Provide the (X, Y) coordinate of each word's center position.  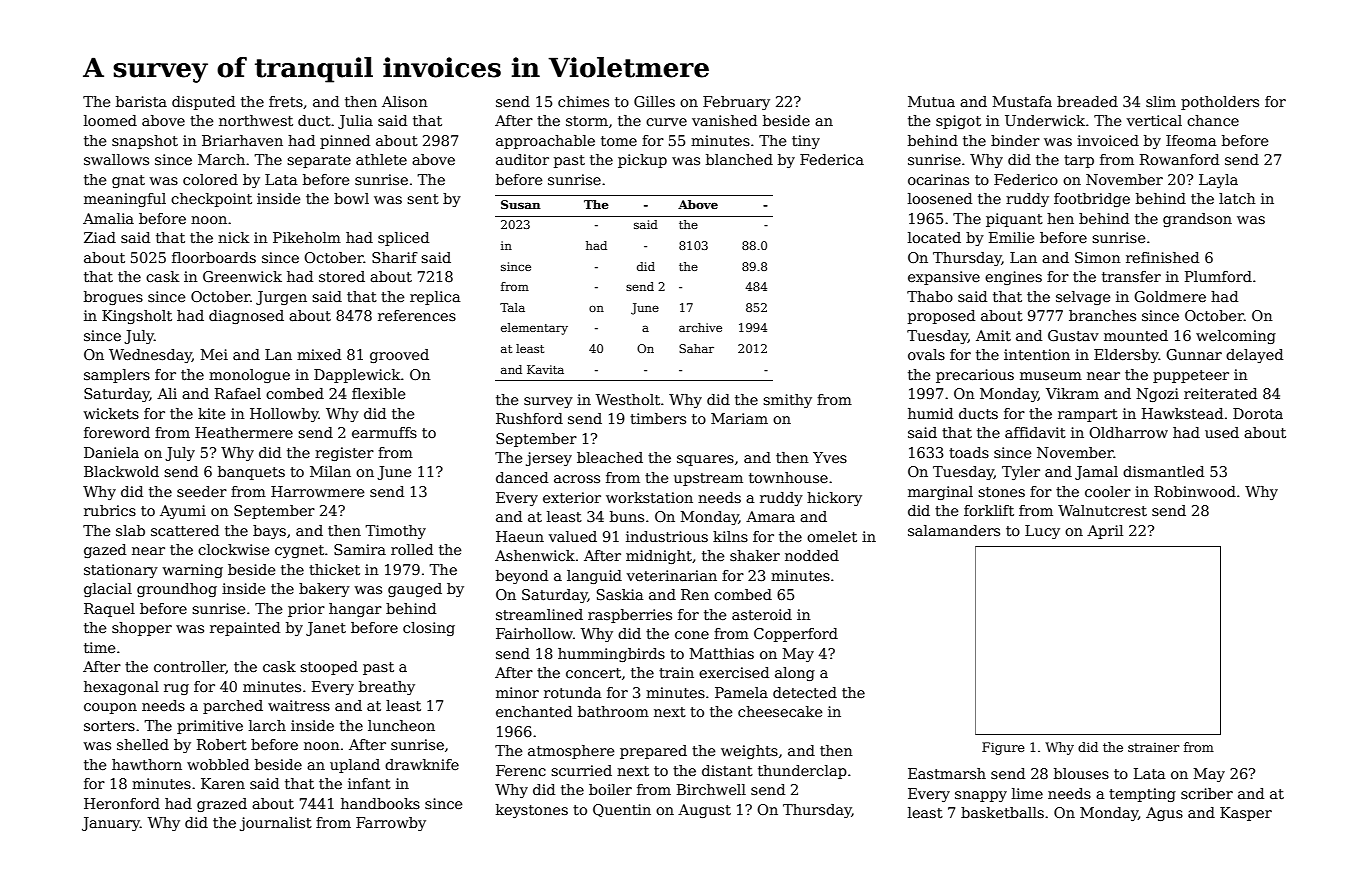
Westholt (628, 399)
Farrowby (391, 824)
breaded (1087, 101)
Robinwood (1195, 491)
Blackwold (121, 471)
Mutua (931, 101)
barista (141, 101)
